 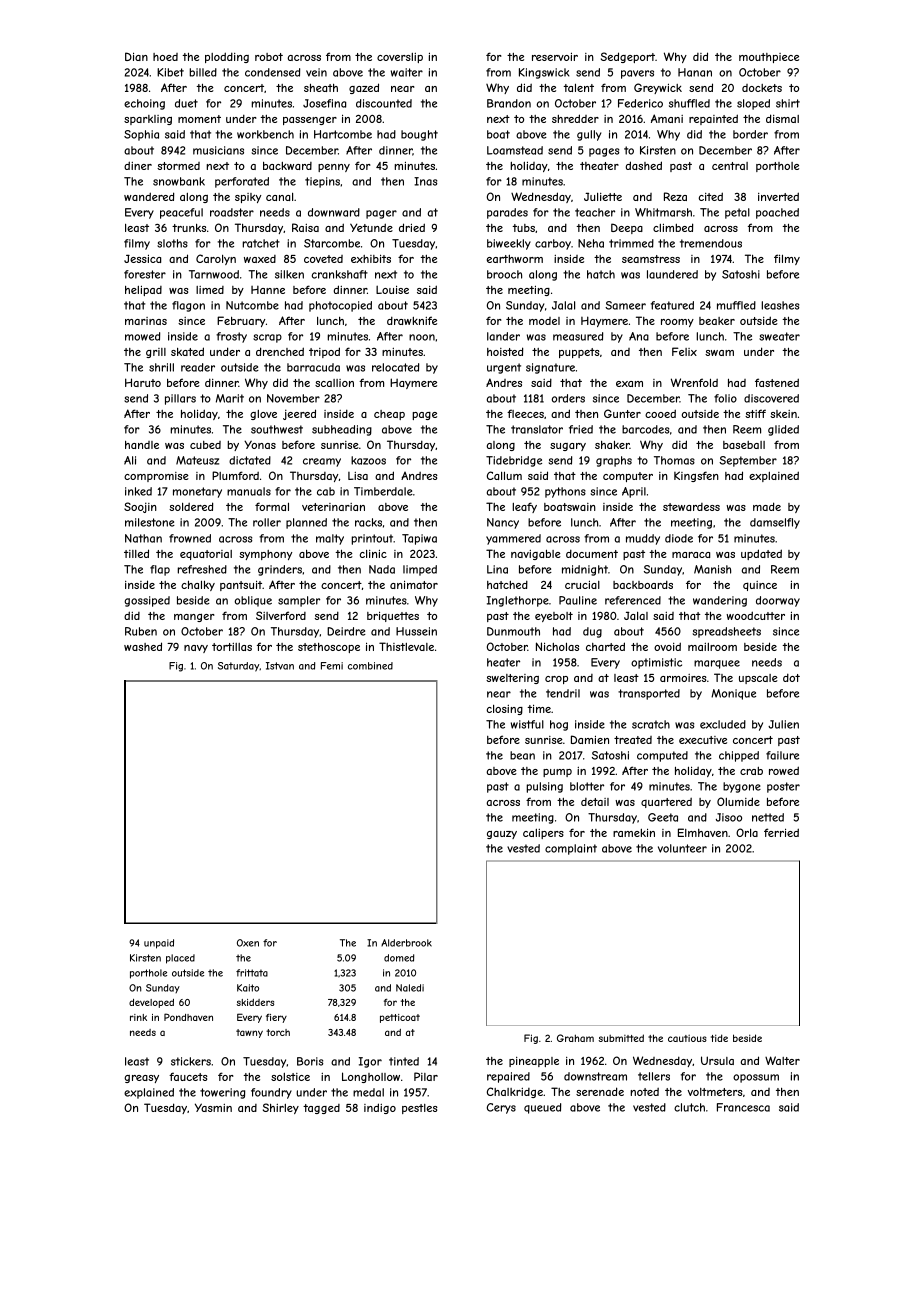 What do you see at coordinates (723, 724) in the document?
I see `excluded` at bounding box center [723, 724].
